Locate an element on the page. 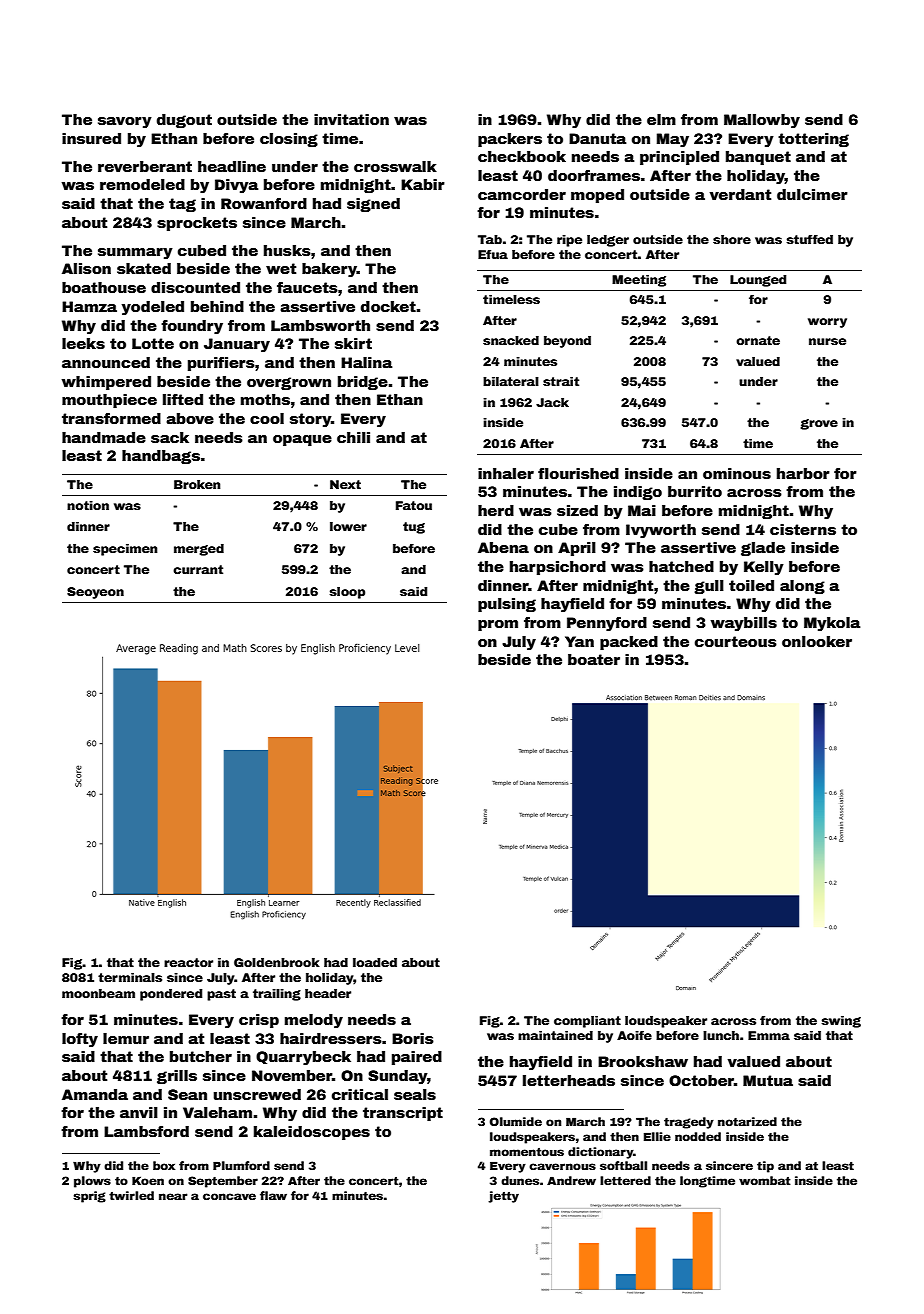 The width and height of the page is (924, 1314). Kabir is located at coordinates (423, 184).
